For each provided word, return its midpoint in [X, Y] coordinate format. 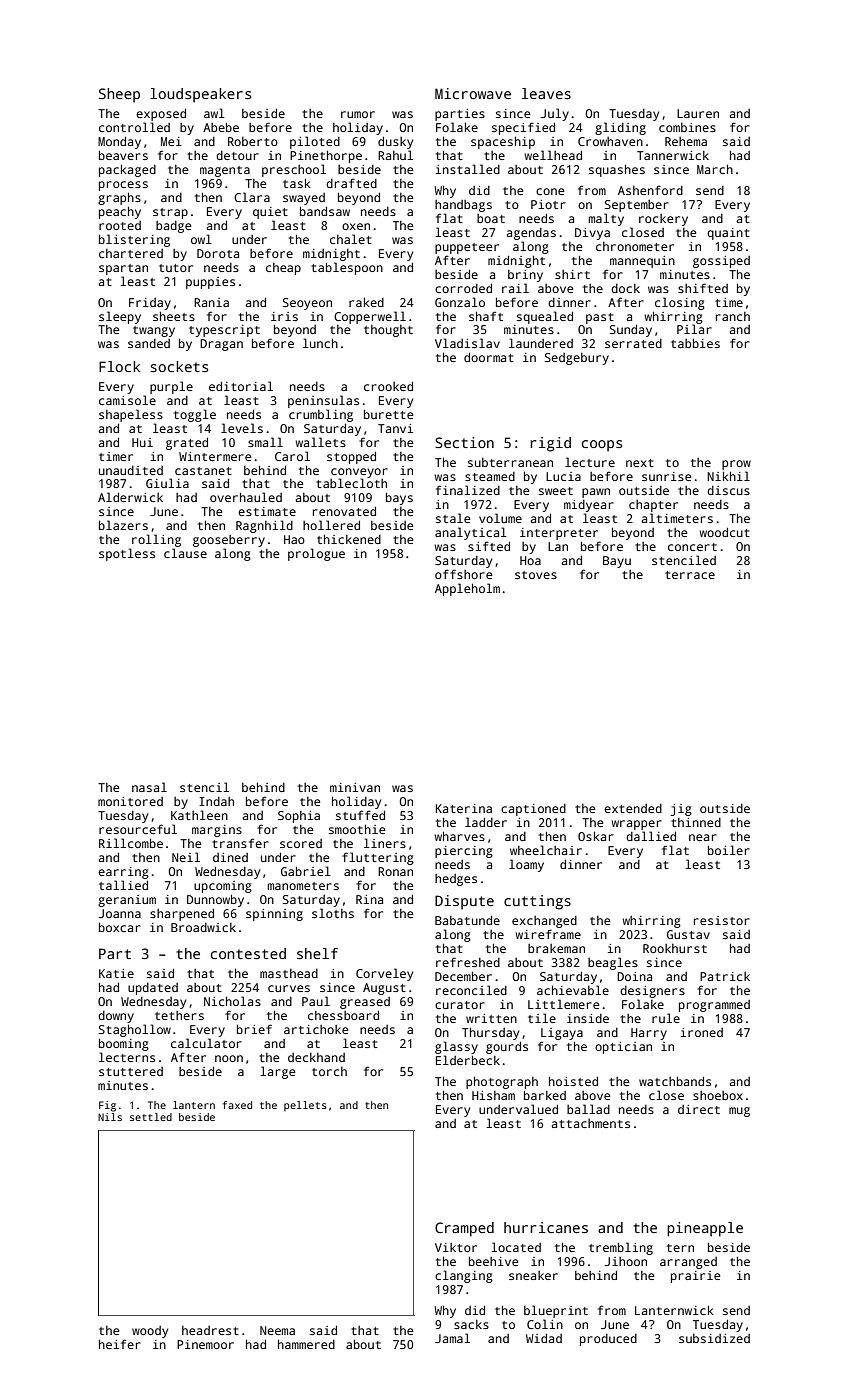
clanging [464, 1276]
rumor [358, 114]
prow [736, 465]
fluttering [378, 858]
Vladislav [467, 343]
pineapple [705, 1229]
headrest [210, 1330]
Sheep [119, 95]
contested [248, 953]
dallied [651, 836]
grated [187, 443]
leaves [546, 93]
